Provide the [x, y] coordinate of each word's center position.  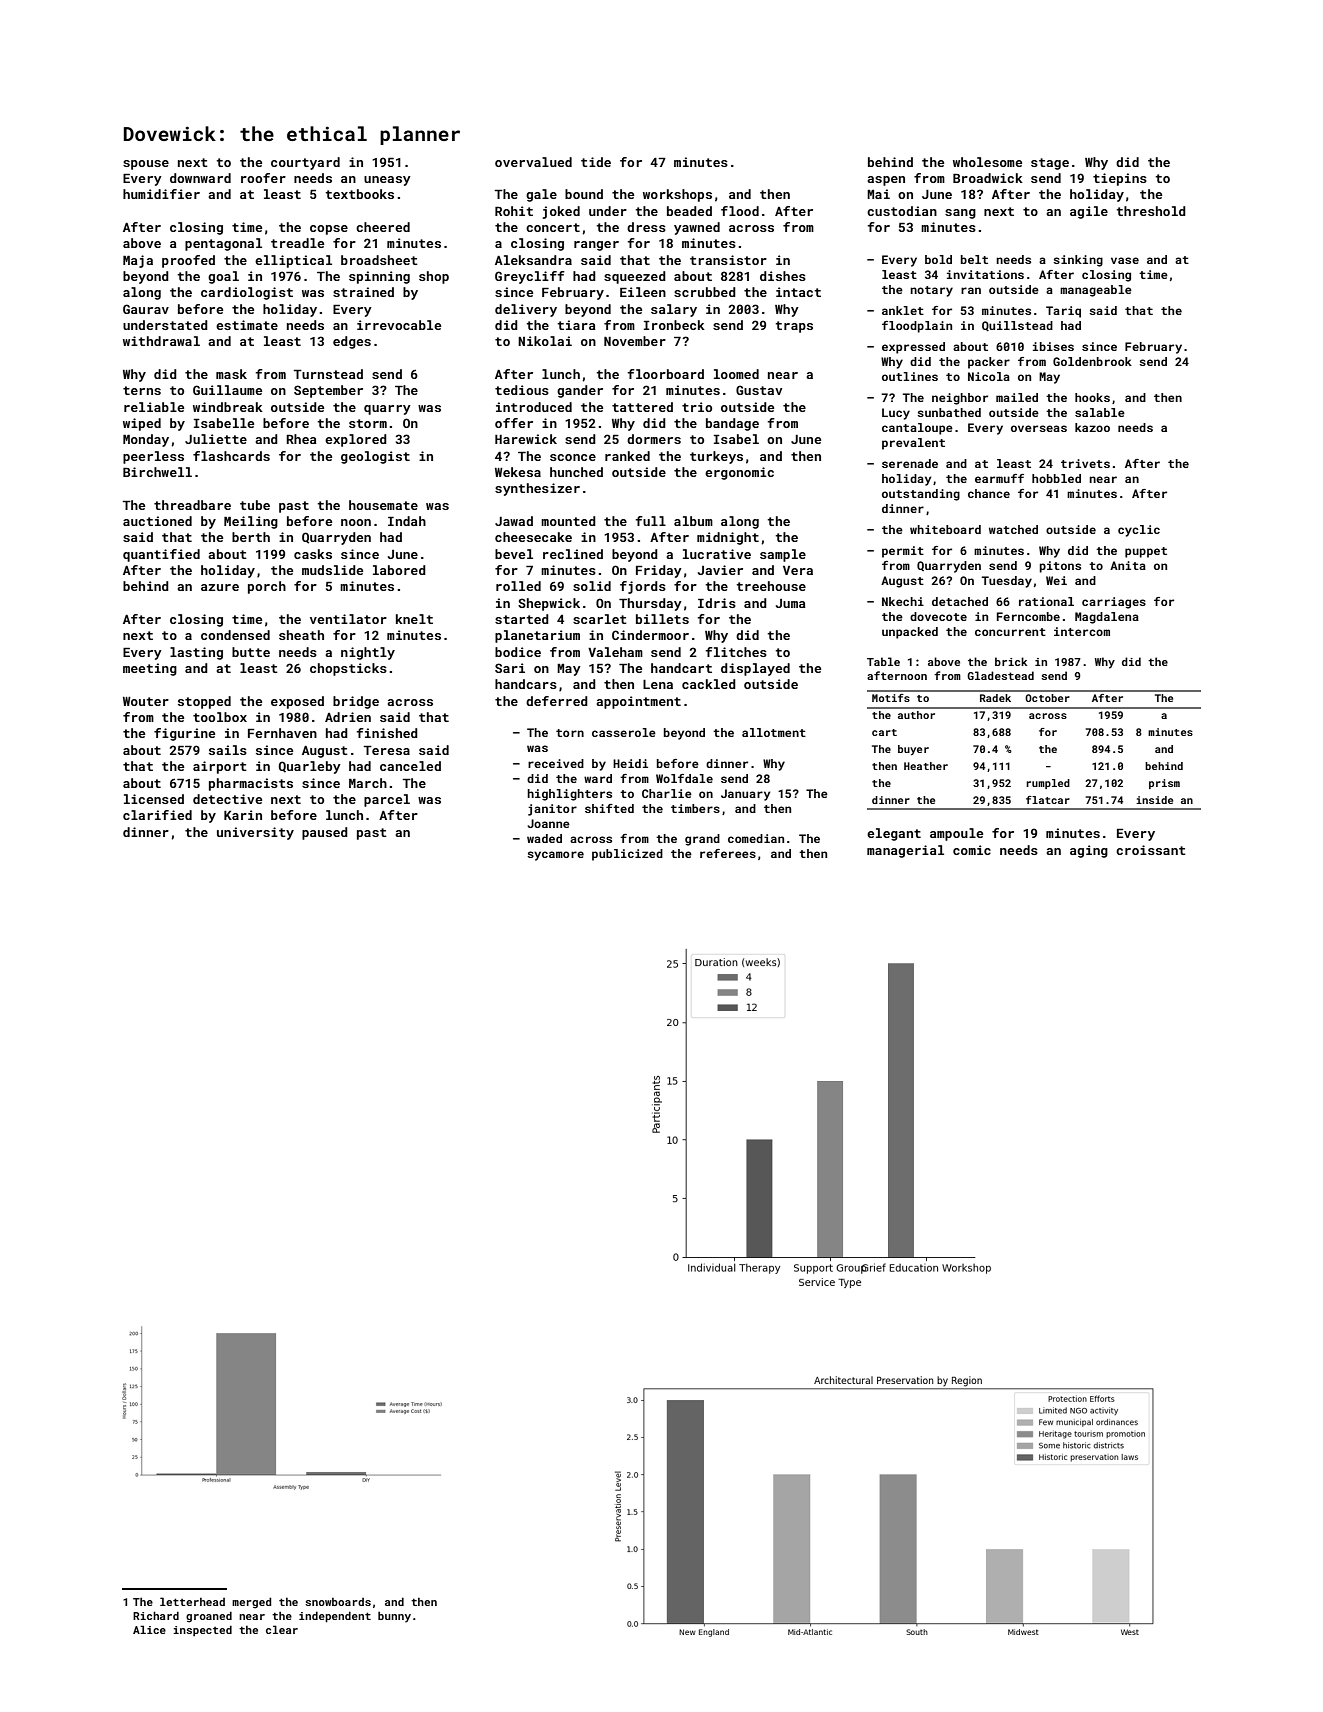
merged [251, 1603]
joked [561, 212]
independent [335, 1616]
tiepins [1120, 179]
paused [325, 833]
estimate [247, 325]
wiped [142, 424]
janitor [552, 810]
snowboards [338, 1602]
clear [282, 1629]
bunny [394, 1617]
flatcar [1048, 800]
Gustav [759, 390]
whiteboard [945, 529]
